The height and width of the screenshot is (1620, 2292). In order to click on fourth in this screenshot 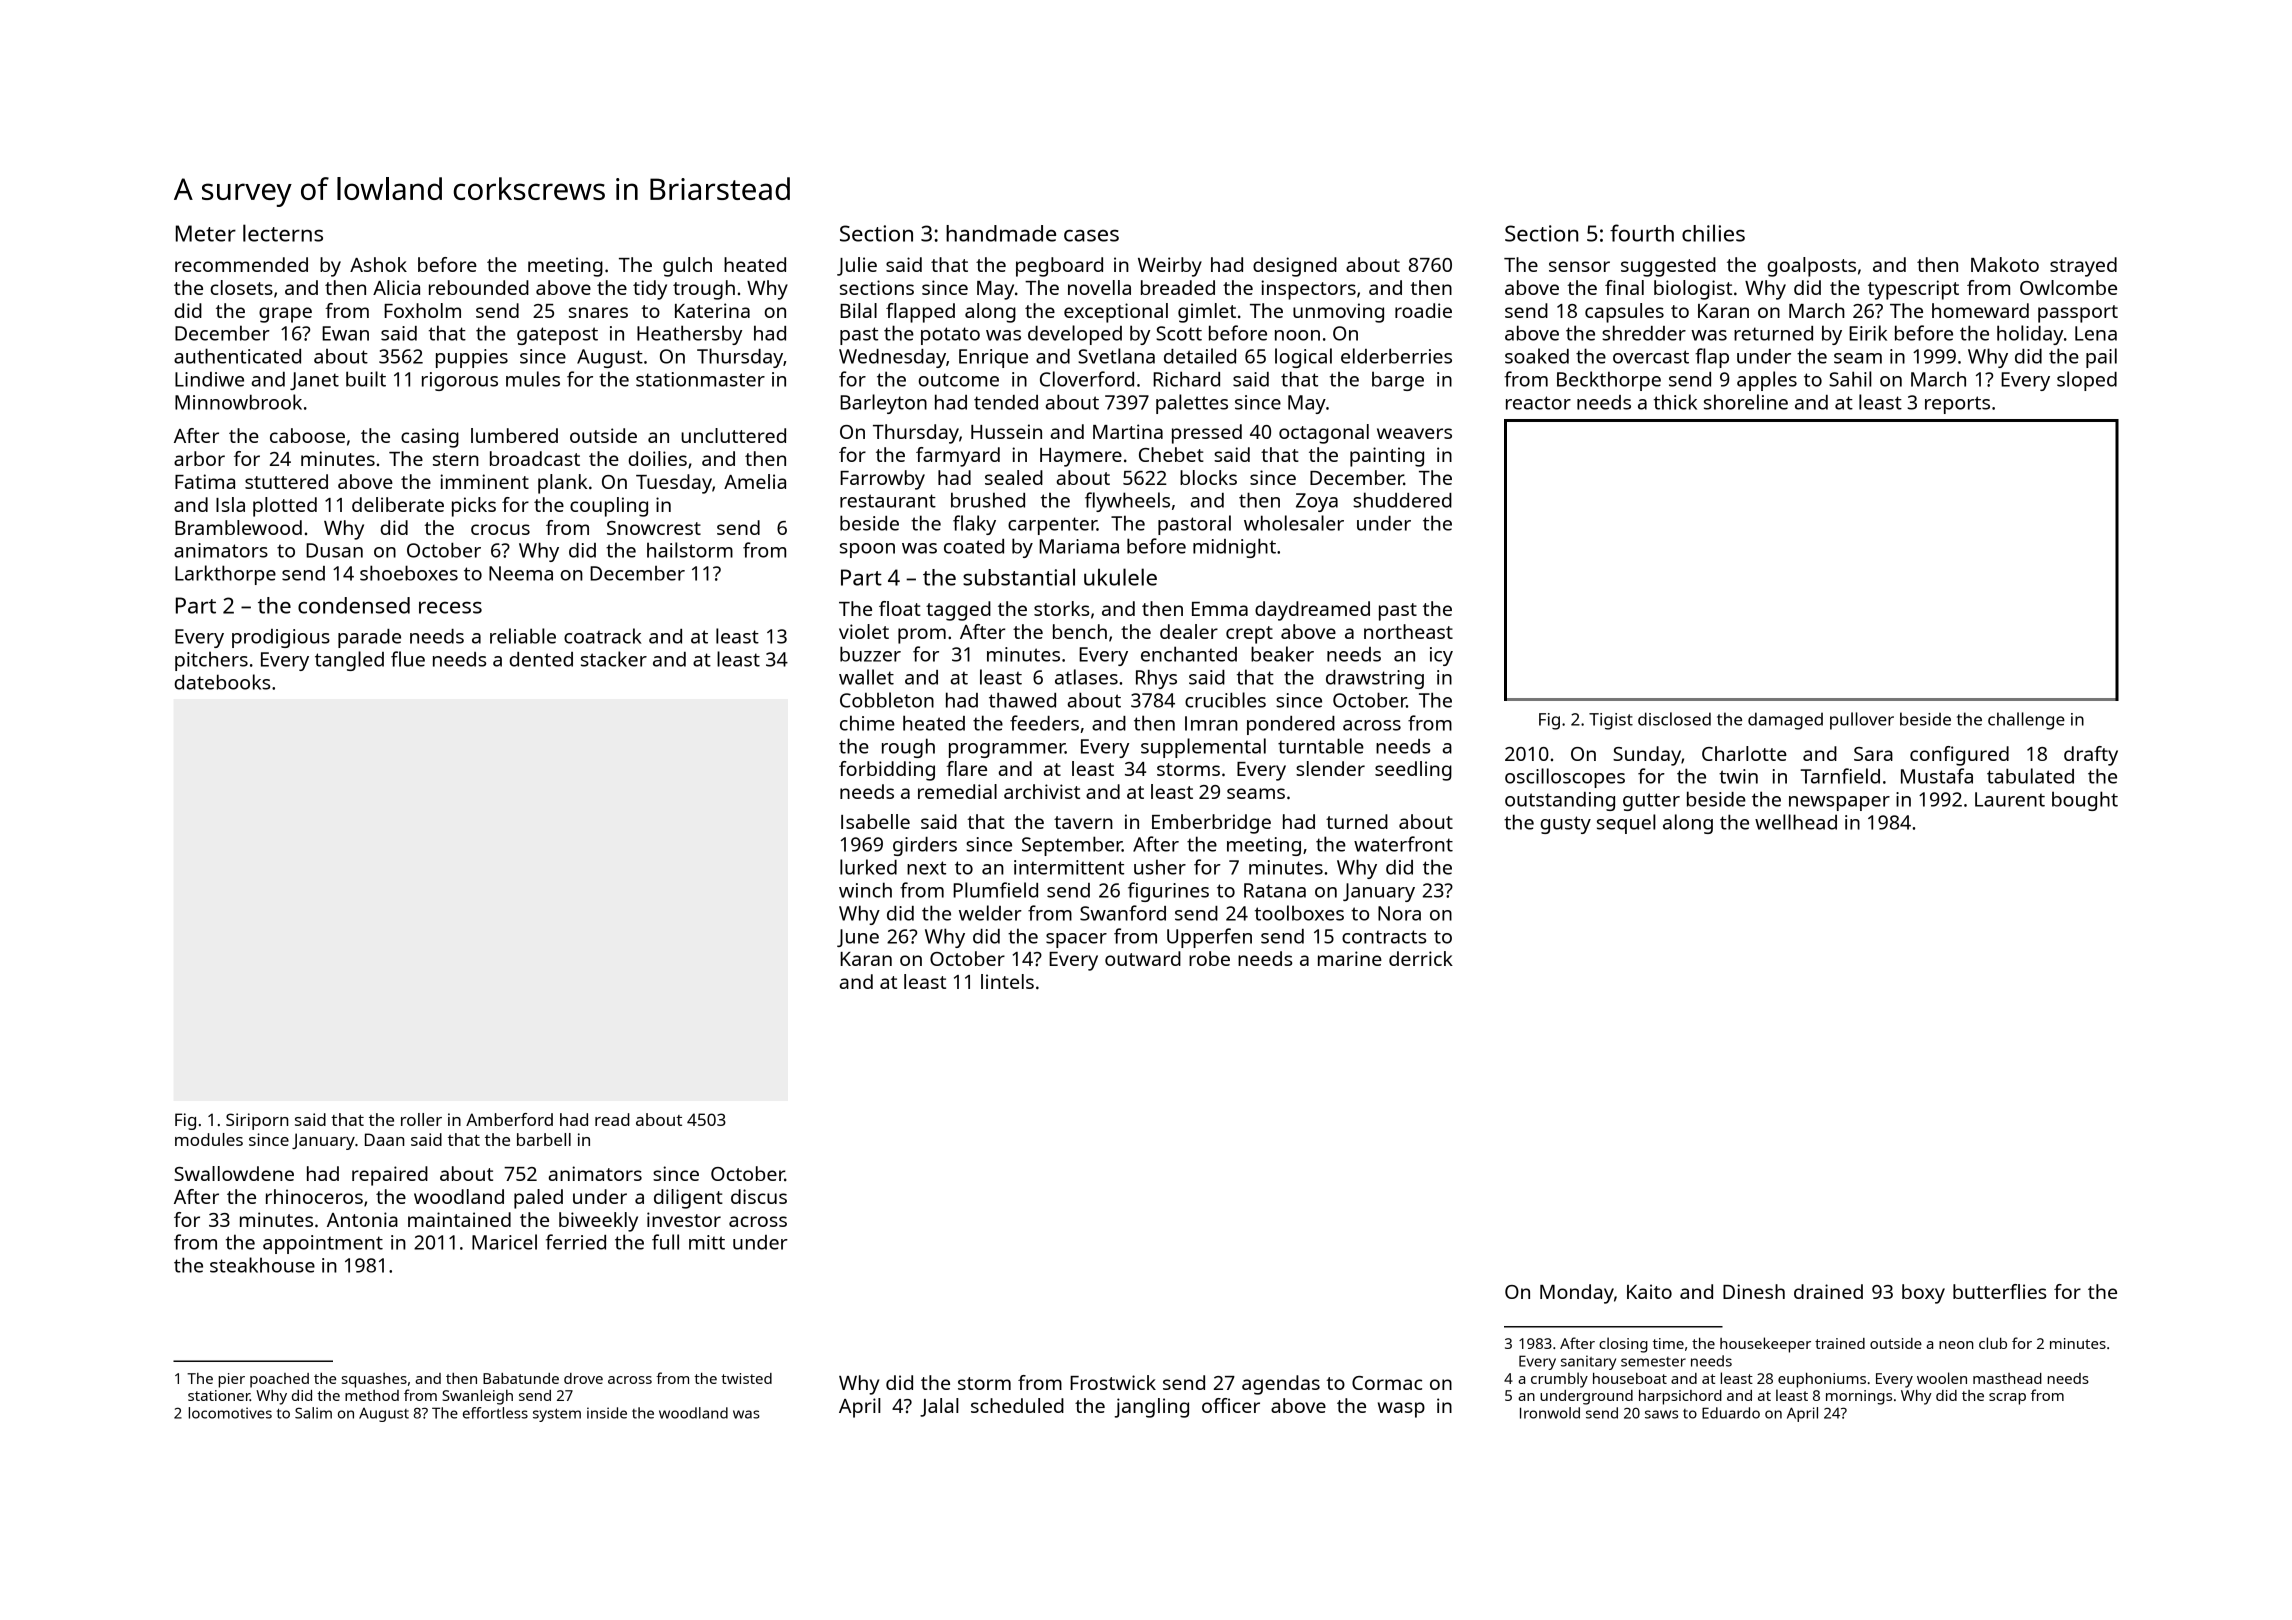, I will do `click(1642, 233)`.
